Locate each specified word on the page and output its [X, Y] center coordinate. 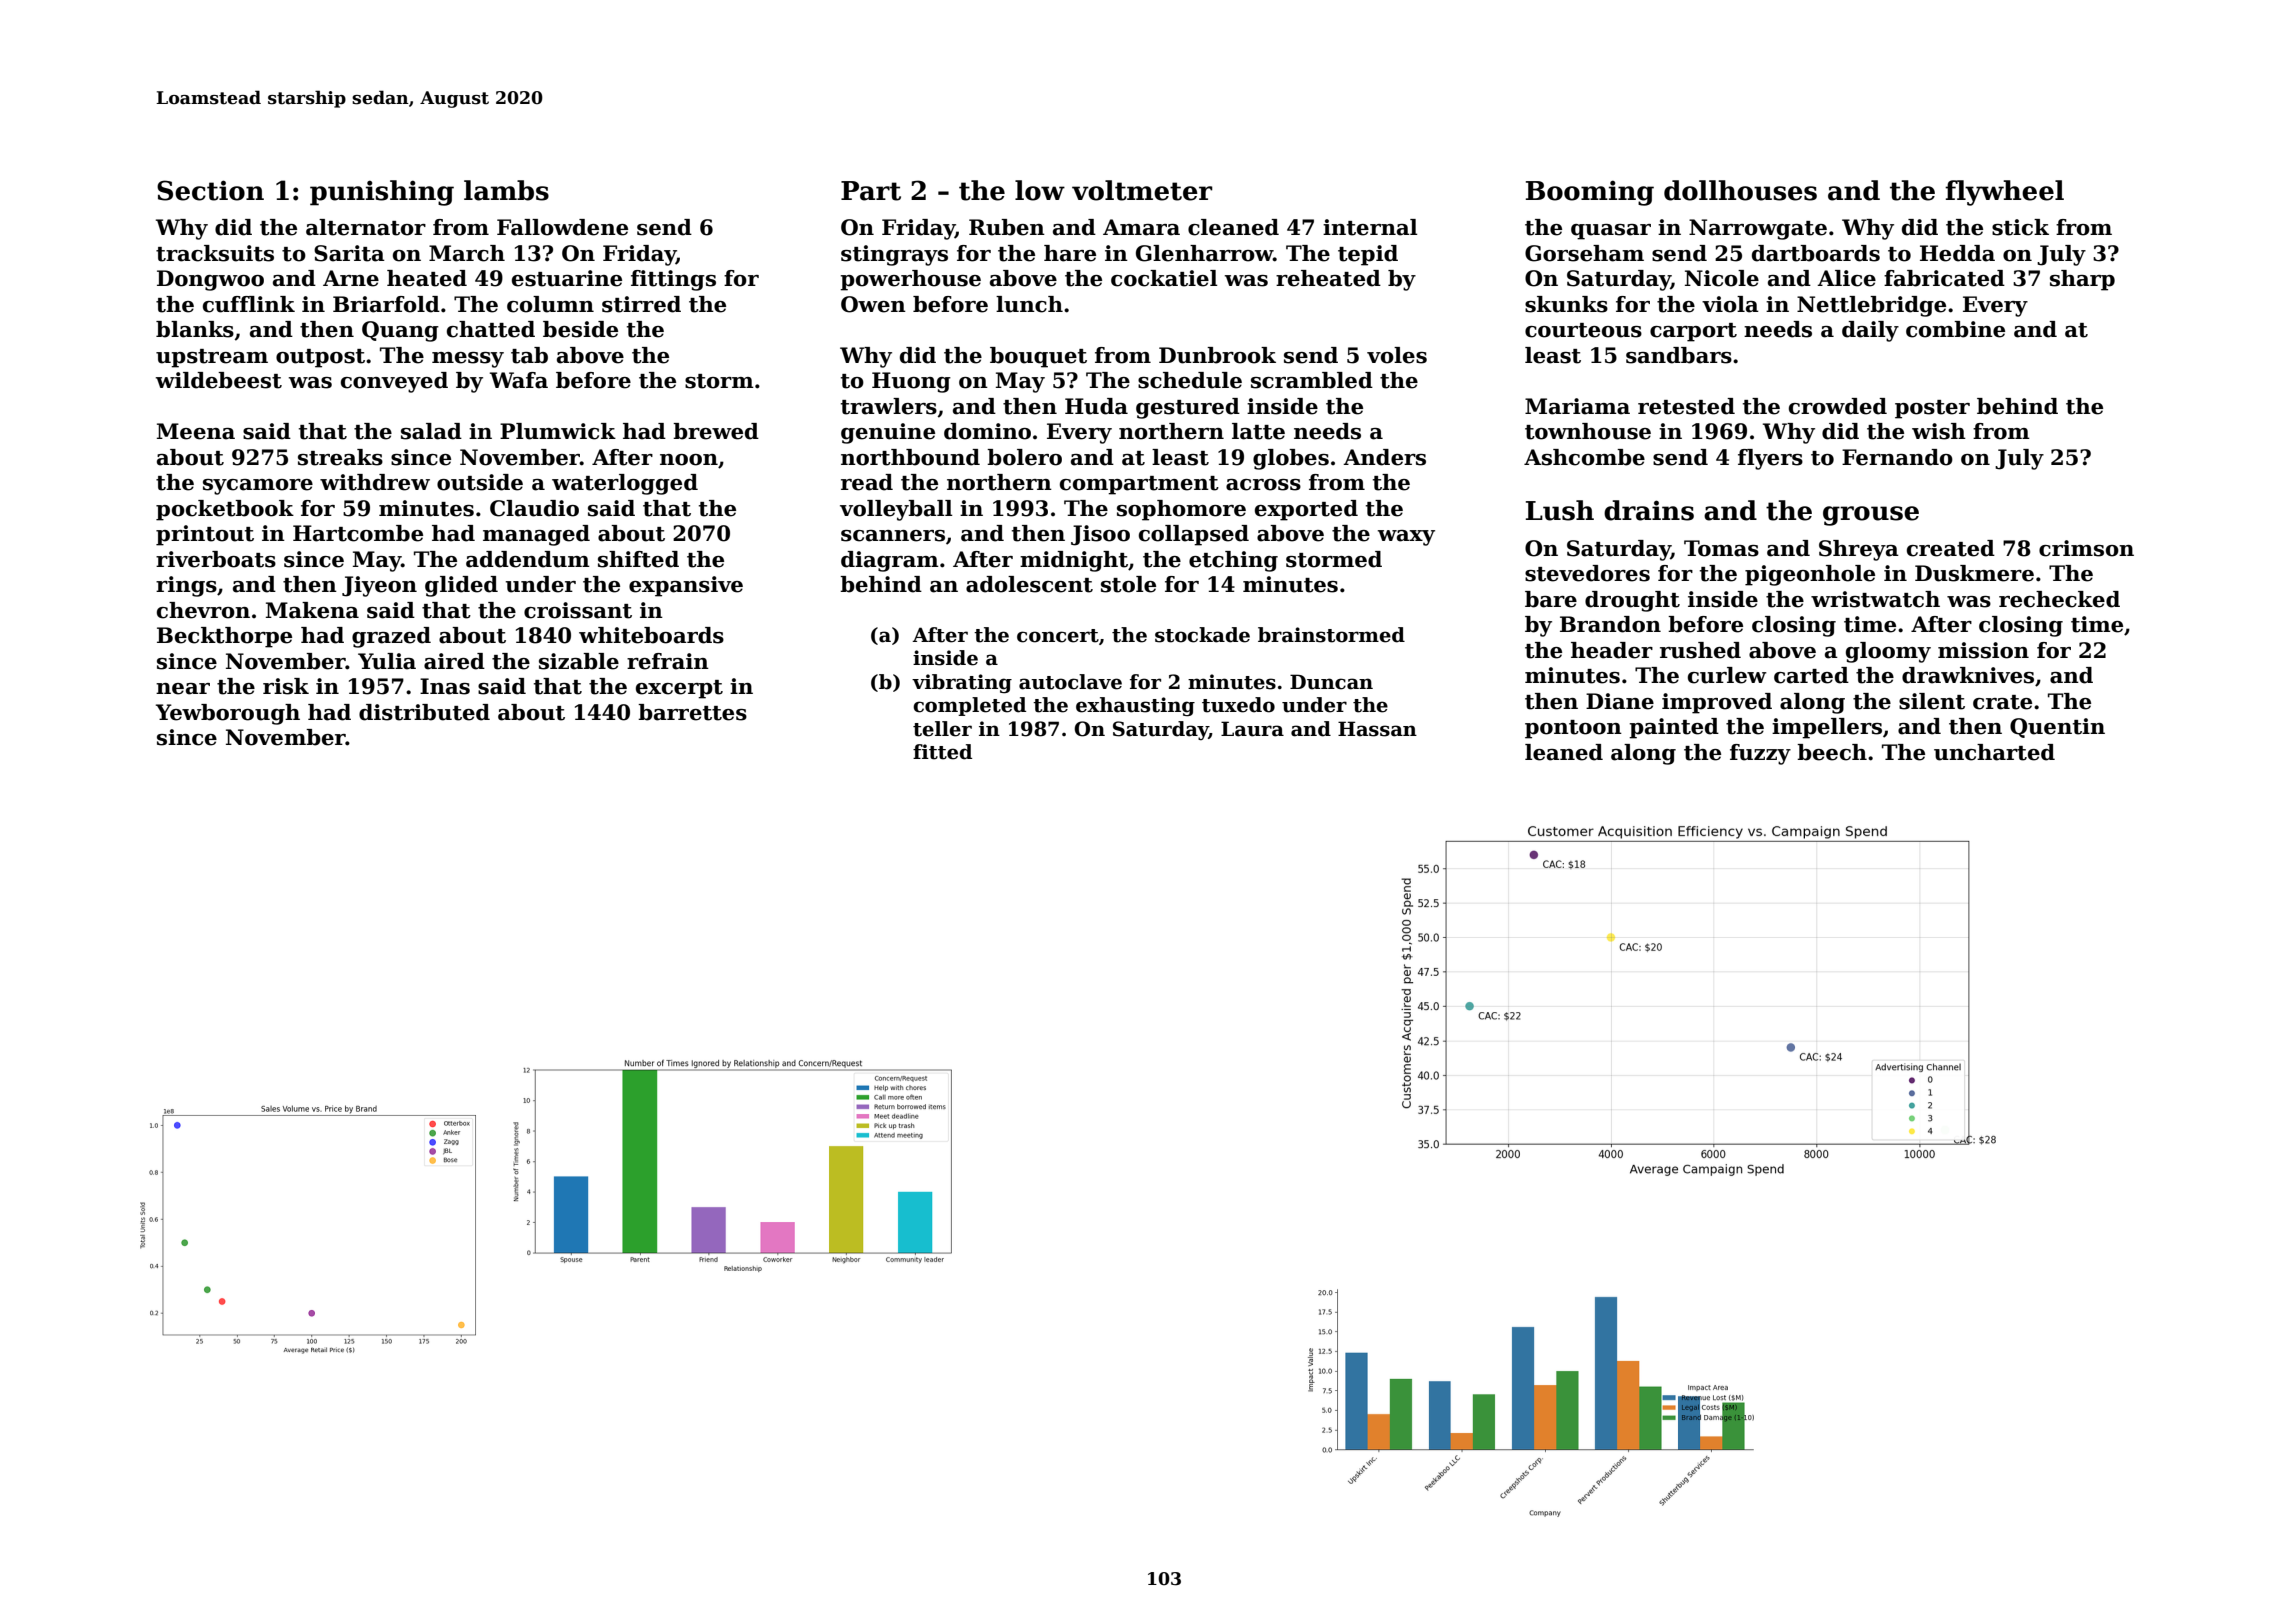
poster [1932, 409]
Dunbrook [1217, 355]
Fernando [1897, 457]
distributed [424, 712]
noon [689, 460]
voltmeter [1142, 190]
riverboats [216, 559]
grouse [1871, 516]
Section [210, 190]
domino [987, 431]
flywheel [2004, 193]
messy [468, 360]
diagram [890, 561]
